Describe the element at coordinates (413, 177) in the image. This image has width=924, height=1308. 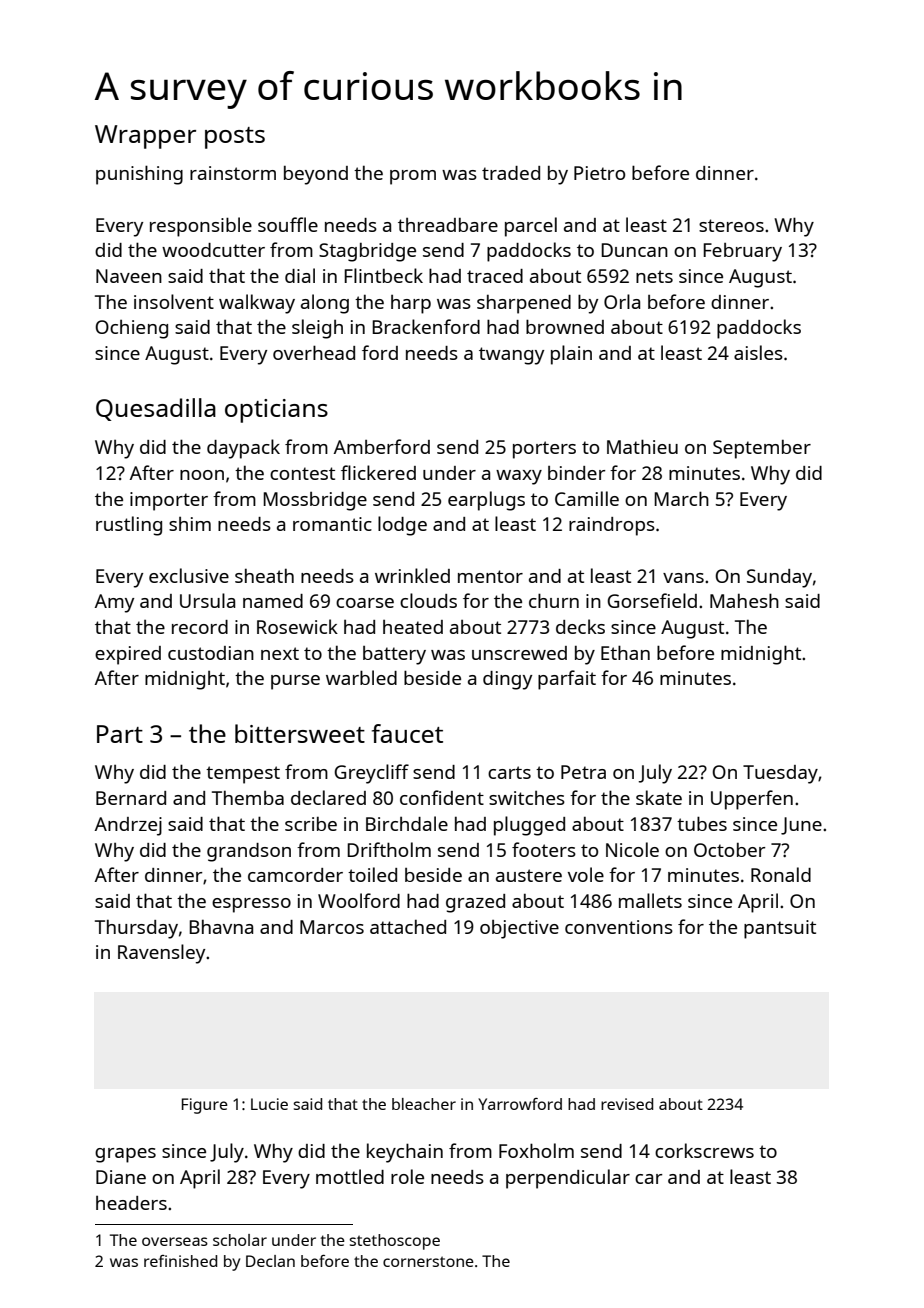
I see `prom` at that location.
